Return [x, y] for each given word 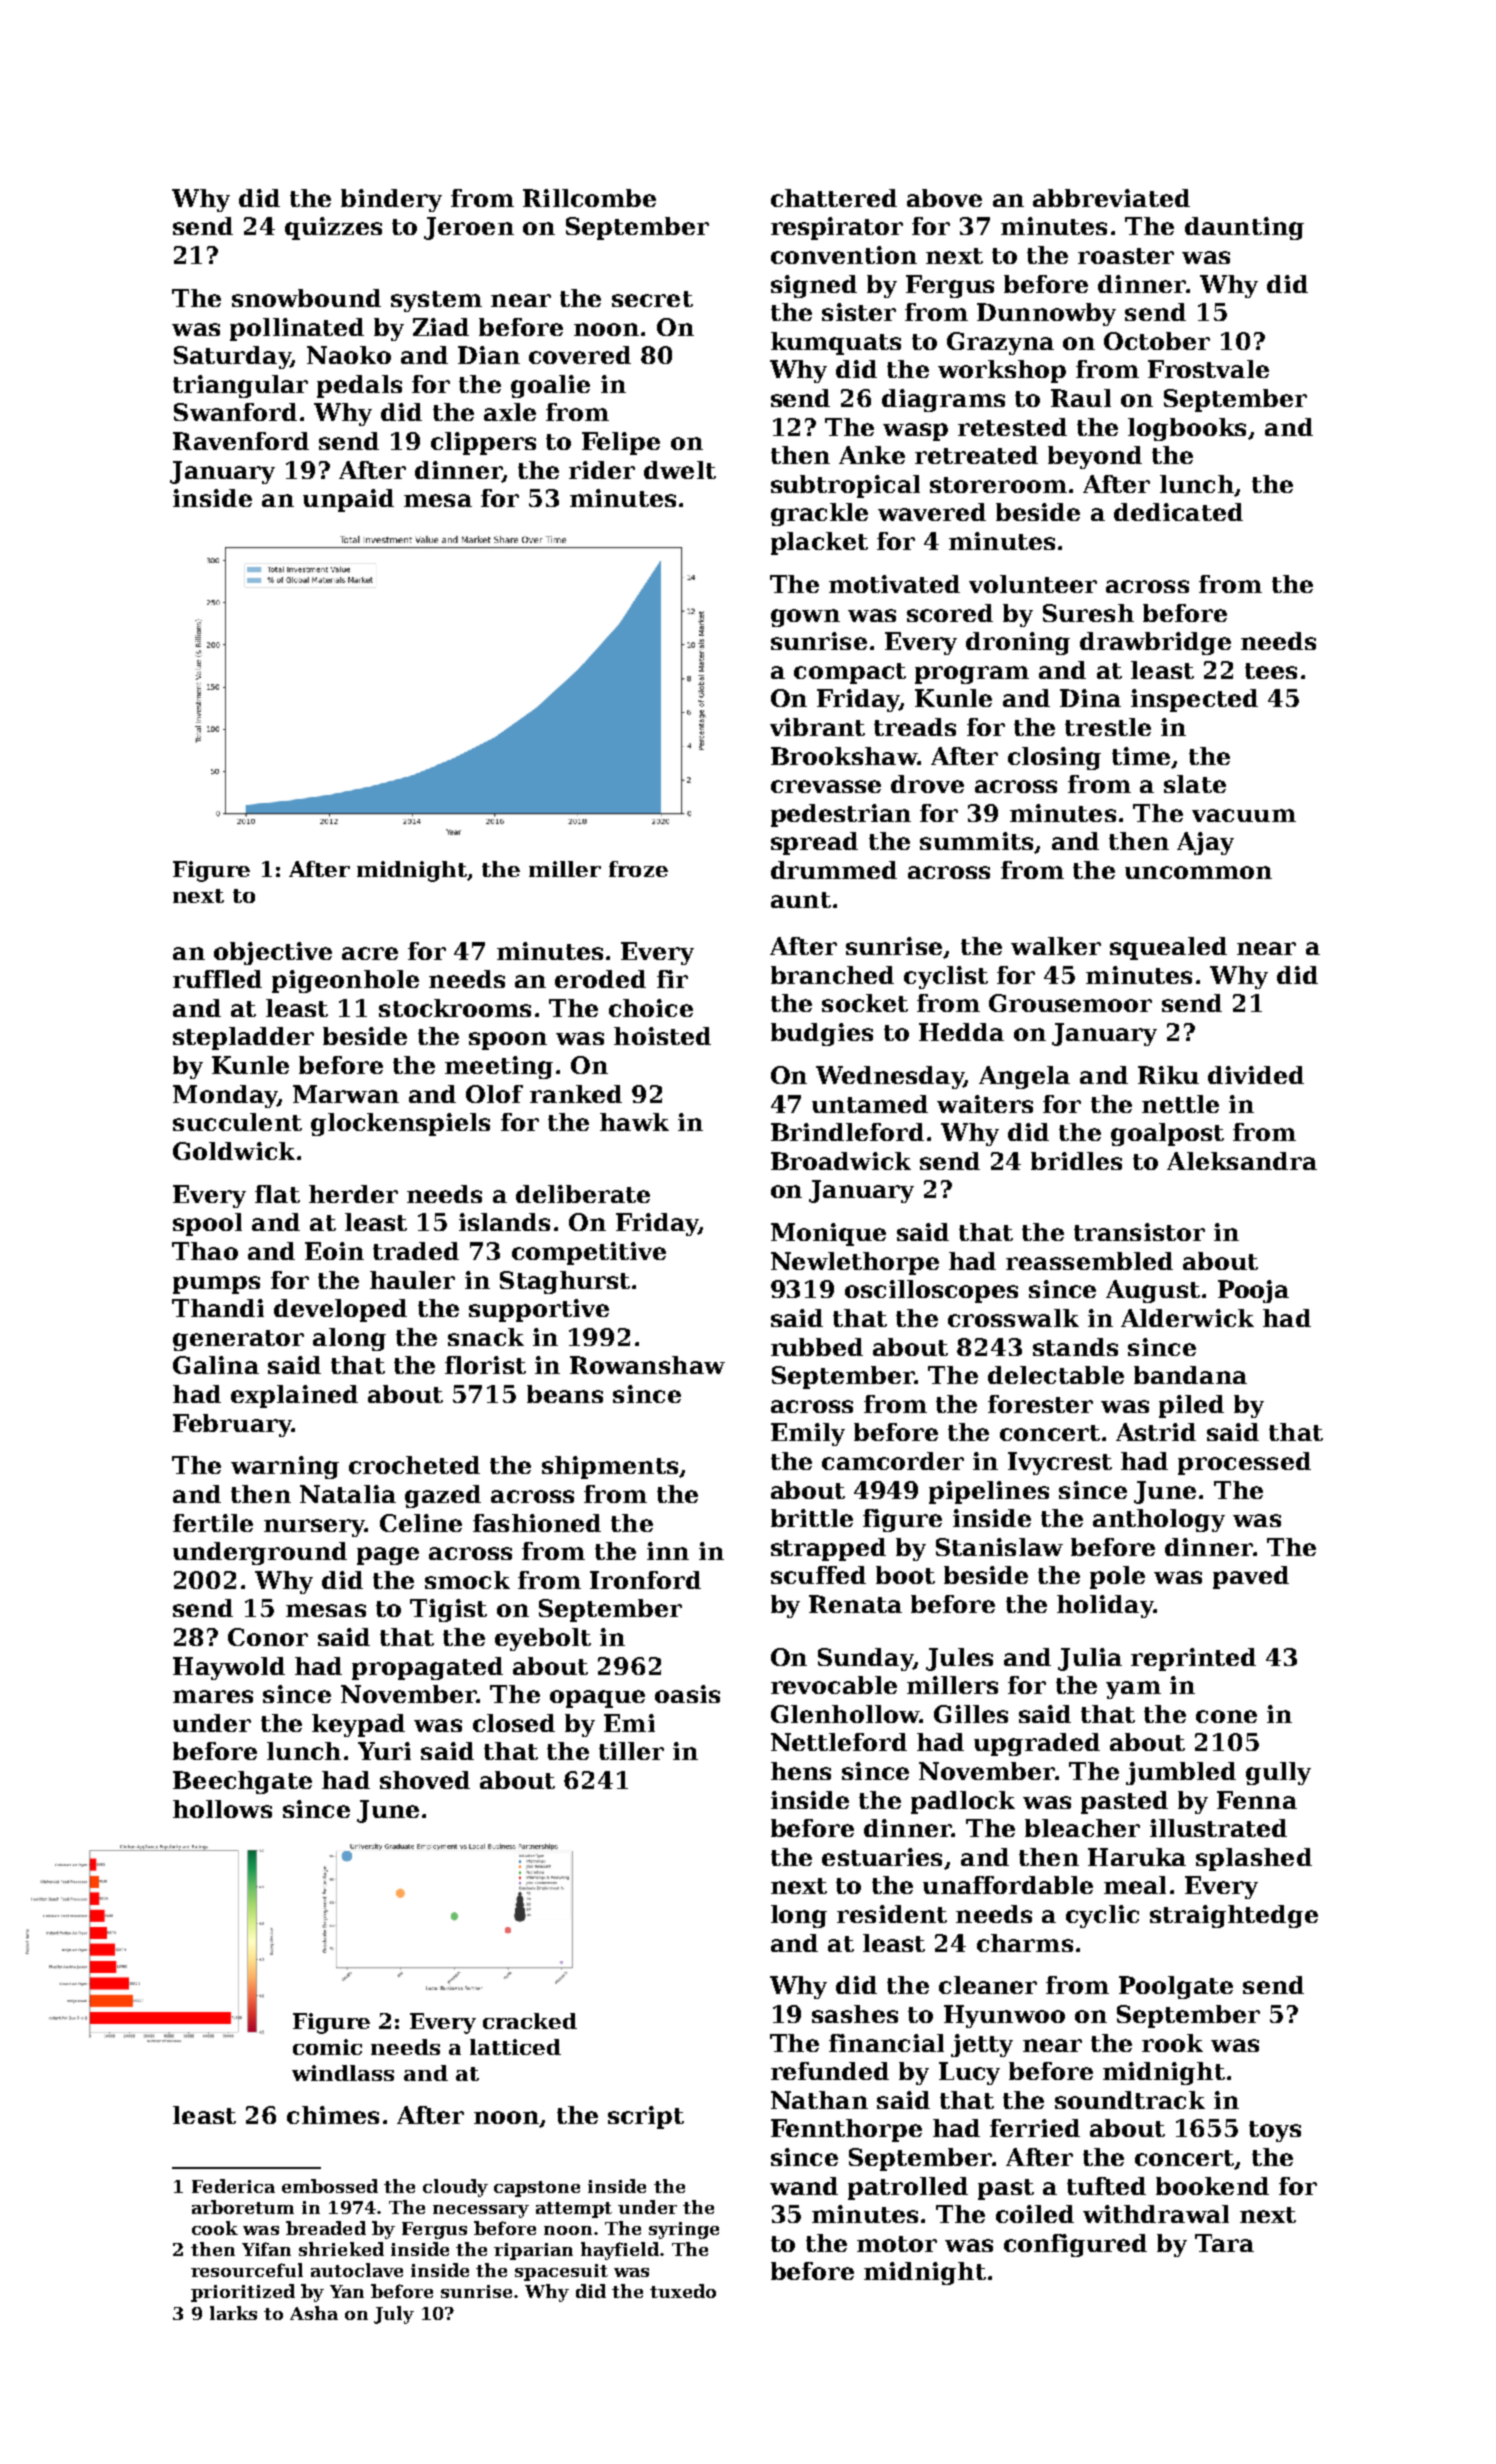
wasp [915, 432]
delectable [1056, 1375]
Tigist [448, 1610]
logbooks [1187, 429]
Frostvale [1208, 369]
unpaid [348, 500]
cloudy [455, 2188]
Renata [855, 1604]
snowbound [306, 298]
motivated [894, 584]
